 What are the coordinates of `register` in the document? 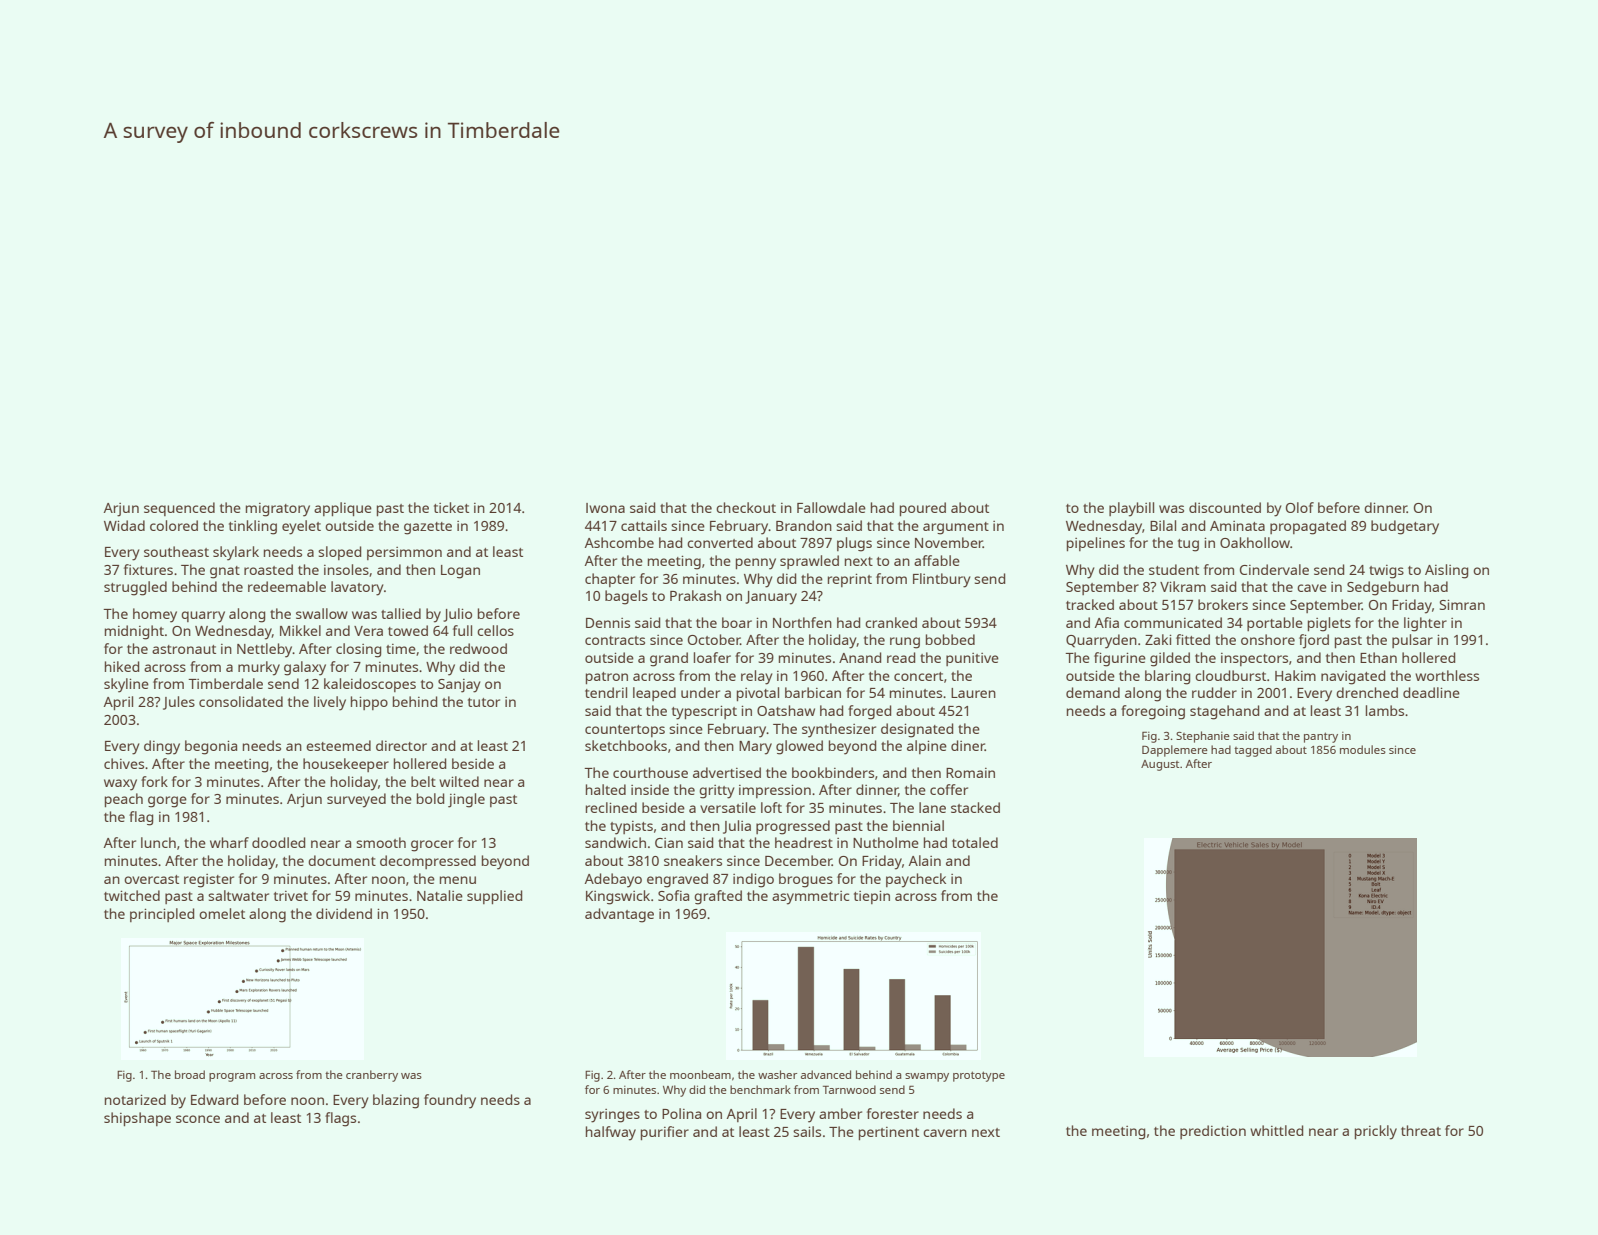 It's located at (209, 881).
